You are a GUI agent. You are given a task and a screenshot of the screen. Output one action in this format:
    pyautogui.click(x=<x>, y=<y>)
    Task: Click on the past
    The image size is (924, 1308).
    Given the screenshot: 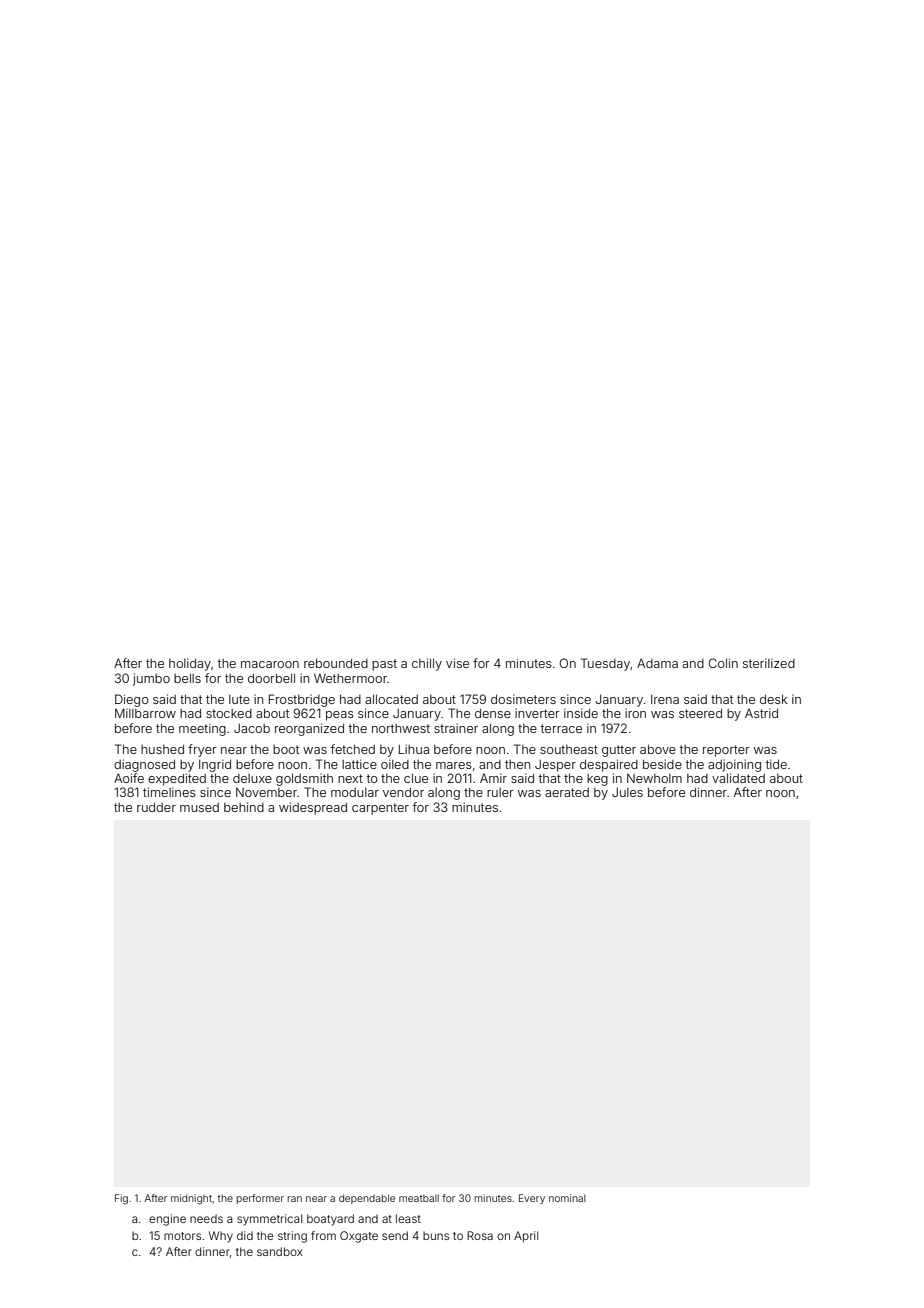 What is the action you would take?
    pyautogui.click(x=384, y=665)
